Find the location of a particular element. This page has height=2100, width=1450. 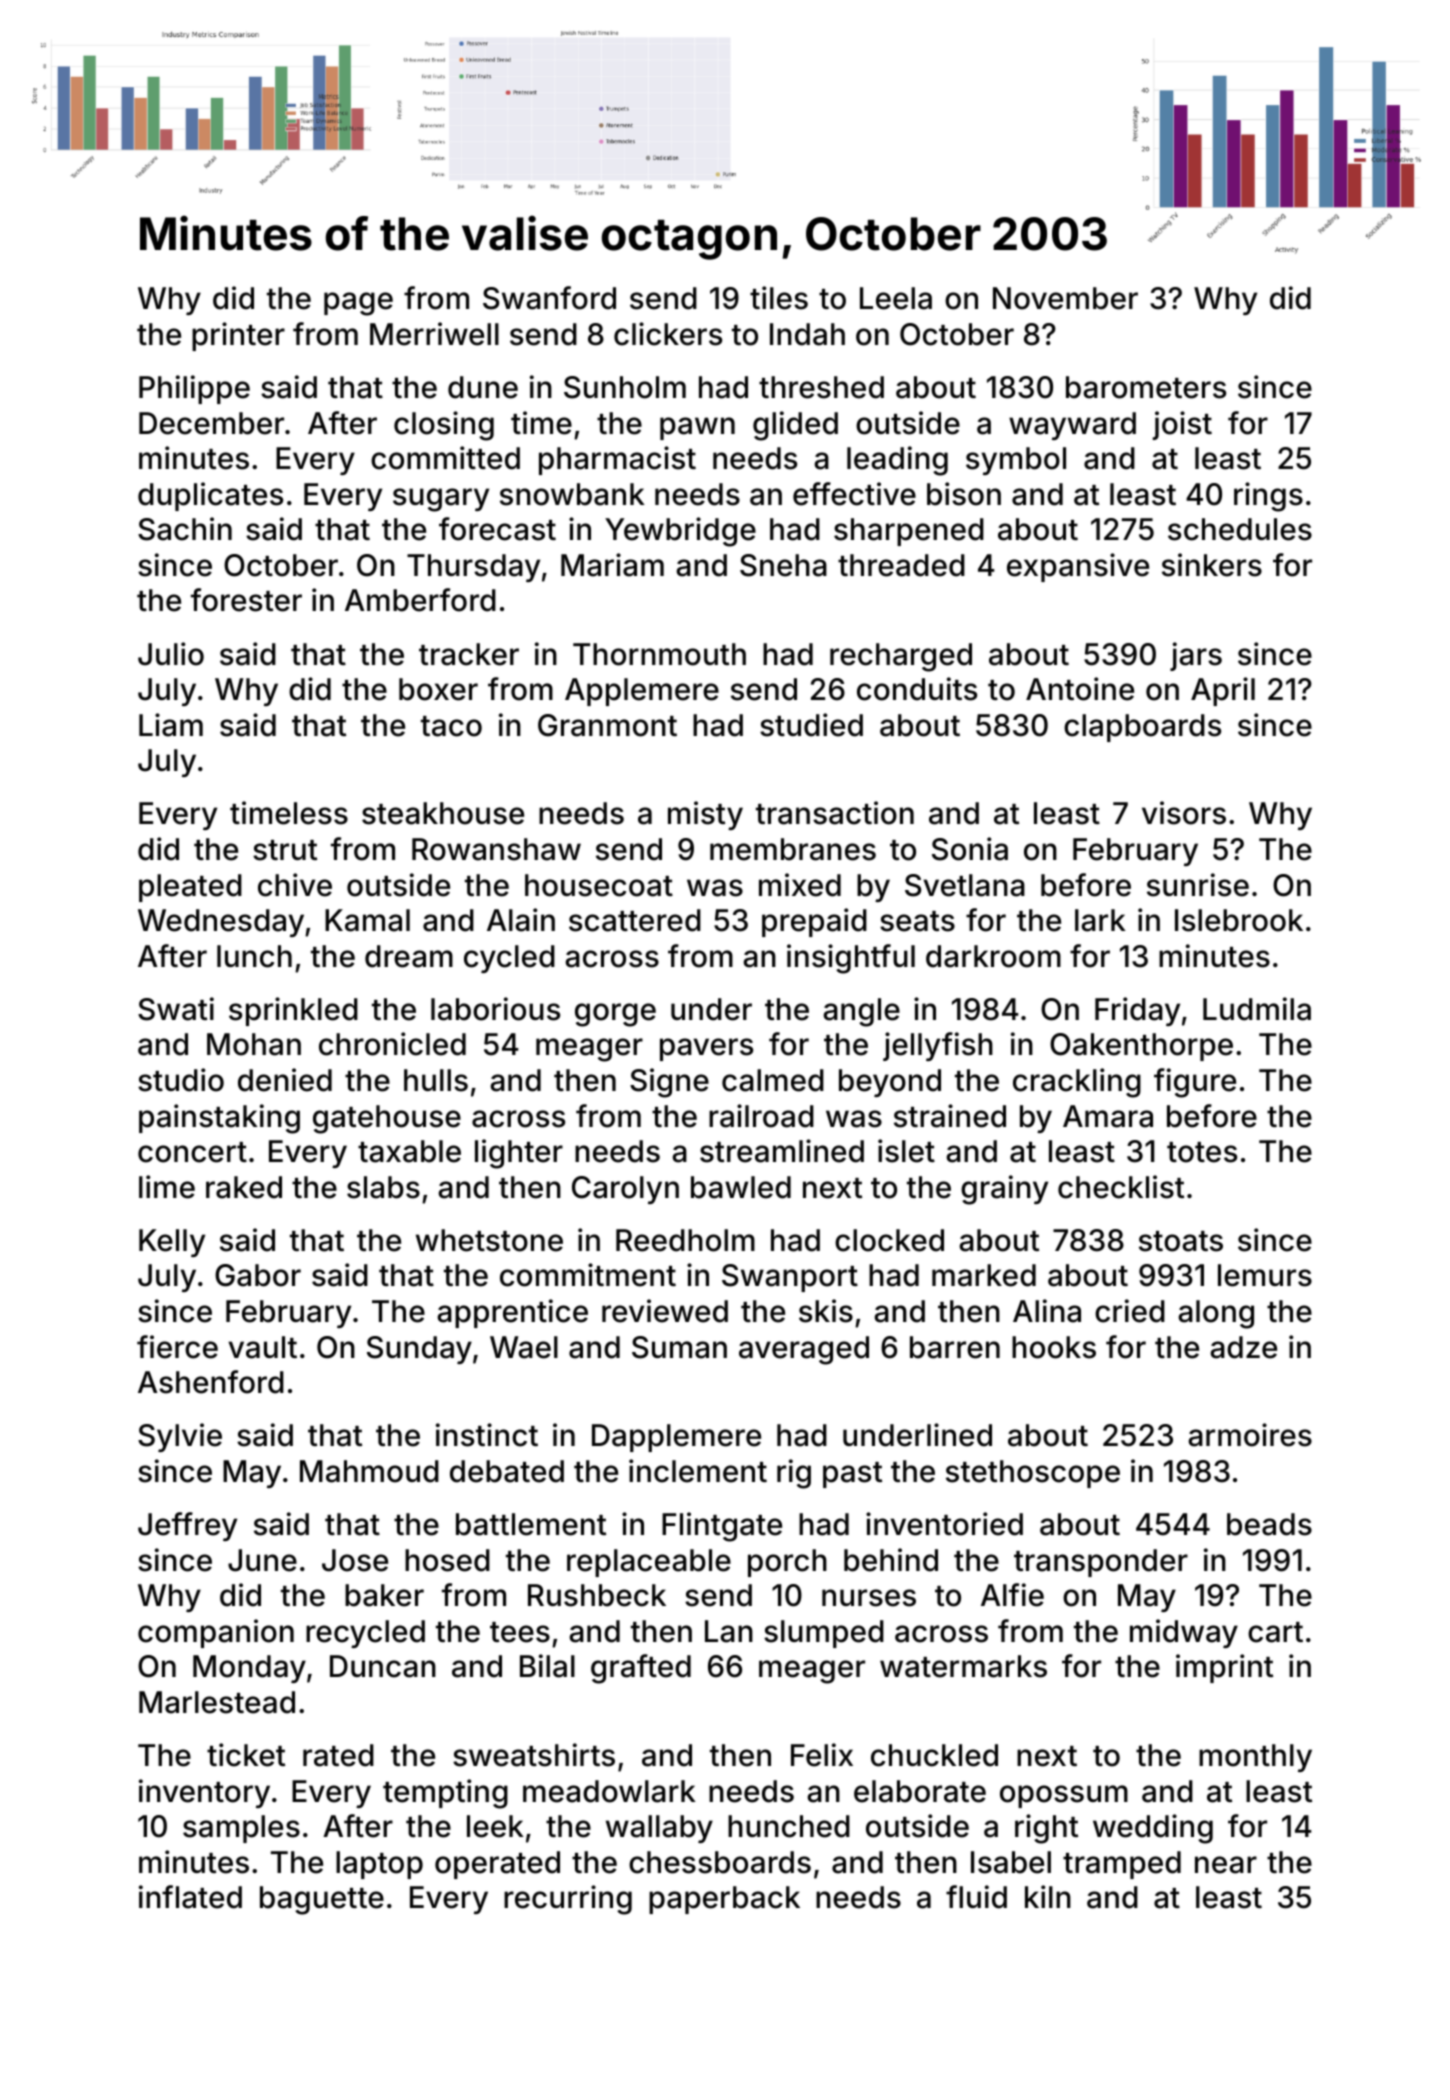

inflated is located at coordinates (190, 1897).
